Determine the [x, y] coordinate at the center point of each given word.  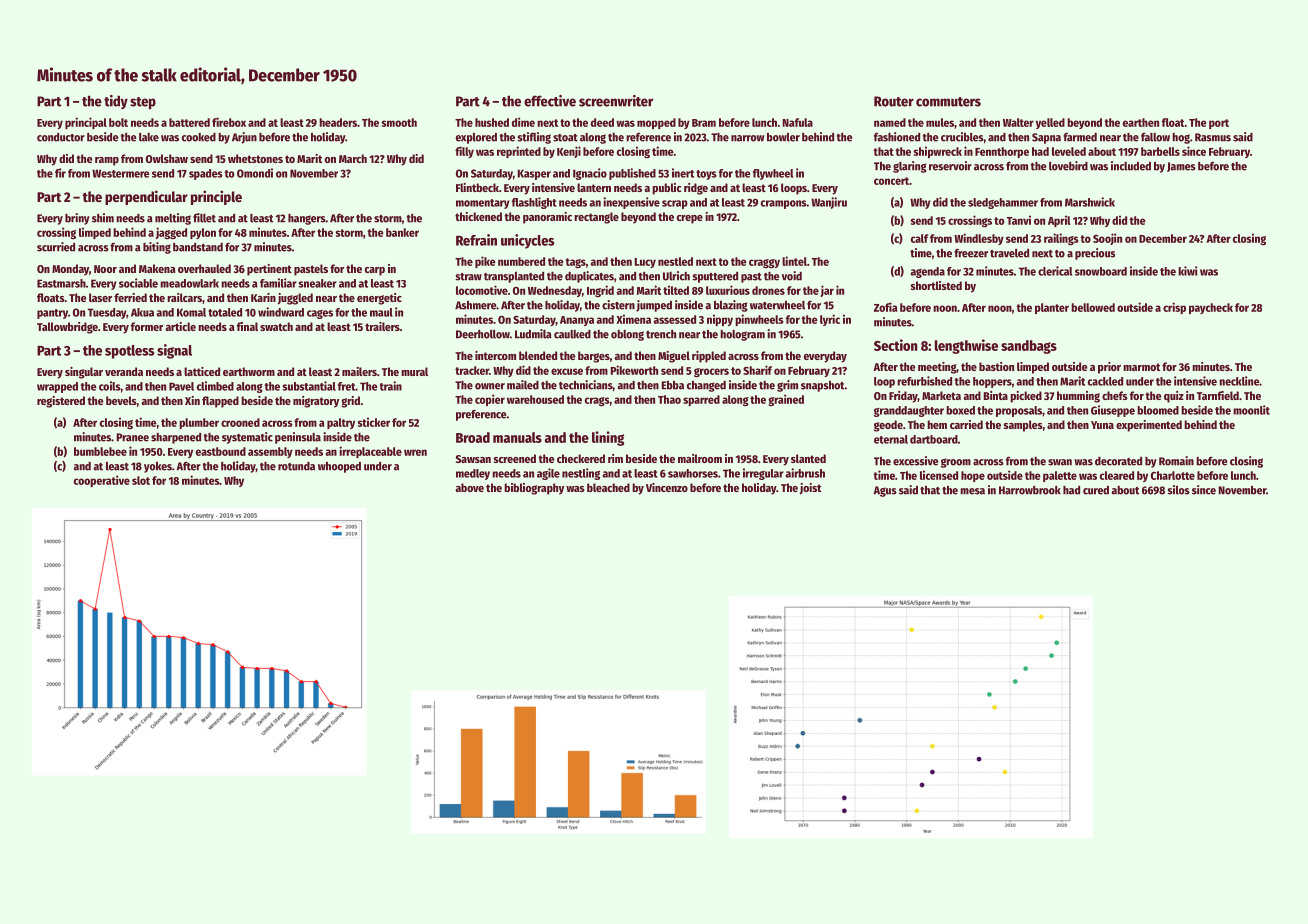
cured [1096, 490]
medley [473, 474]
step [143, 103]
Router [894, 101]
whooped [339, 467]
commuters [948, 102]
